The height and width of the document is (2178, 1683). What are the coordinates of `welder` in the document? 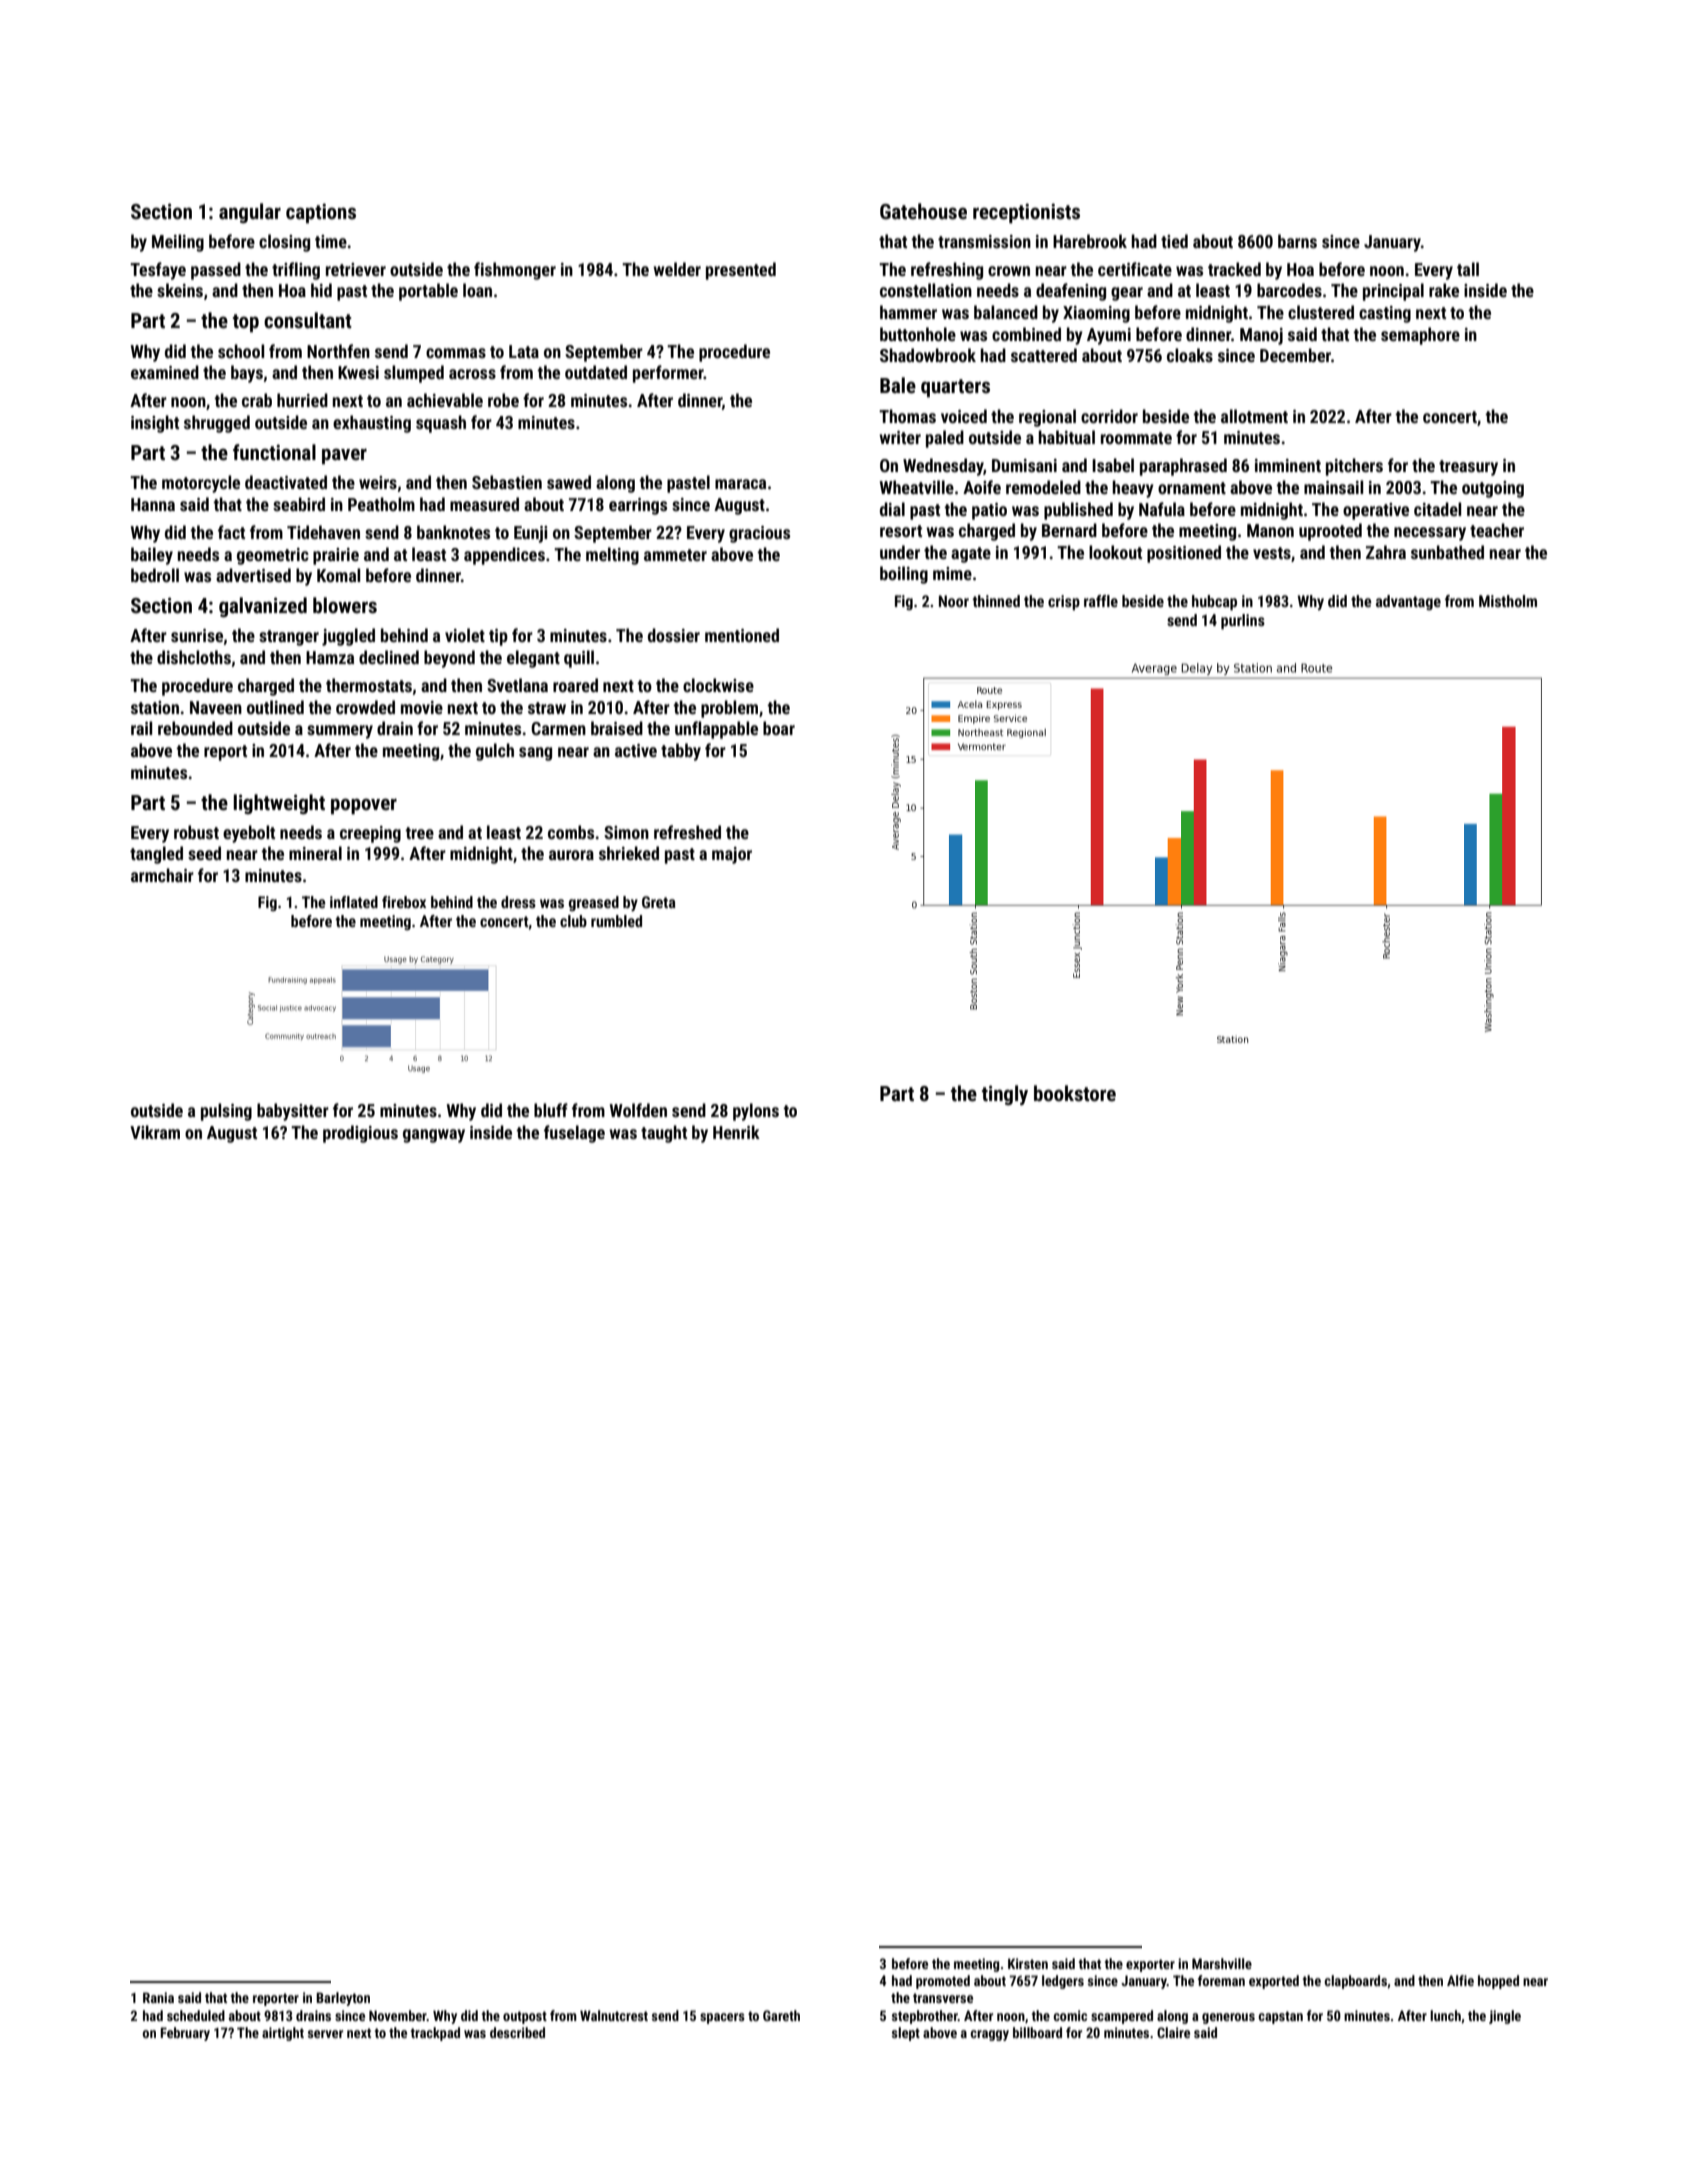 It's located at (677, 269).
